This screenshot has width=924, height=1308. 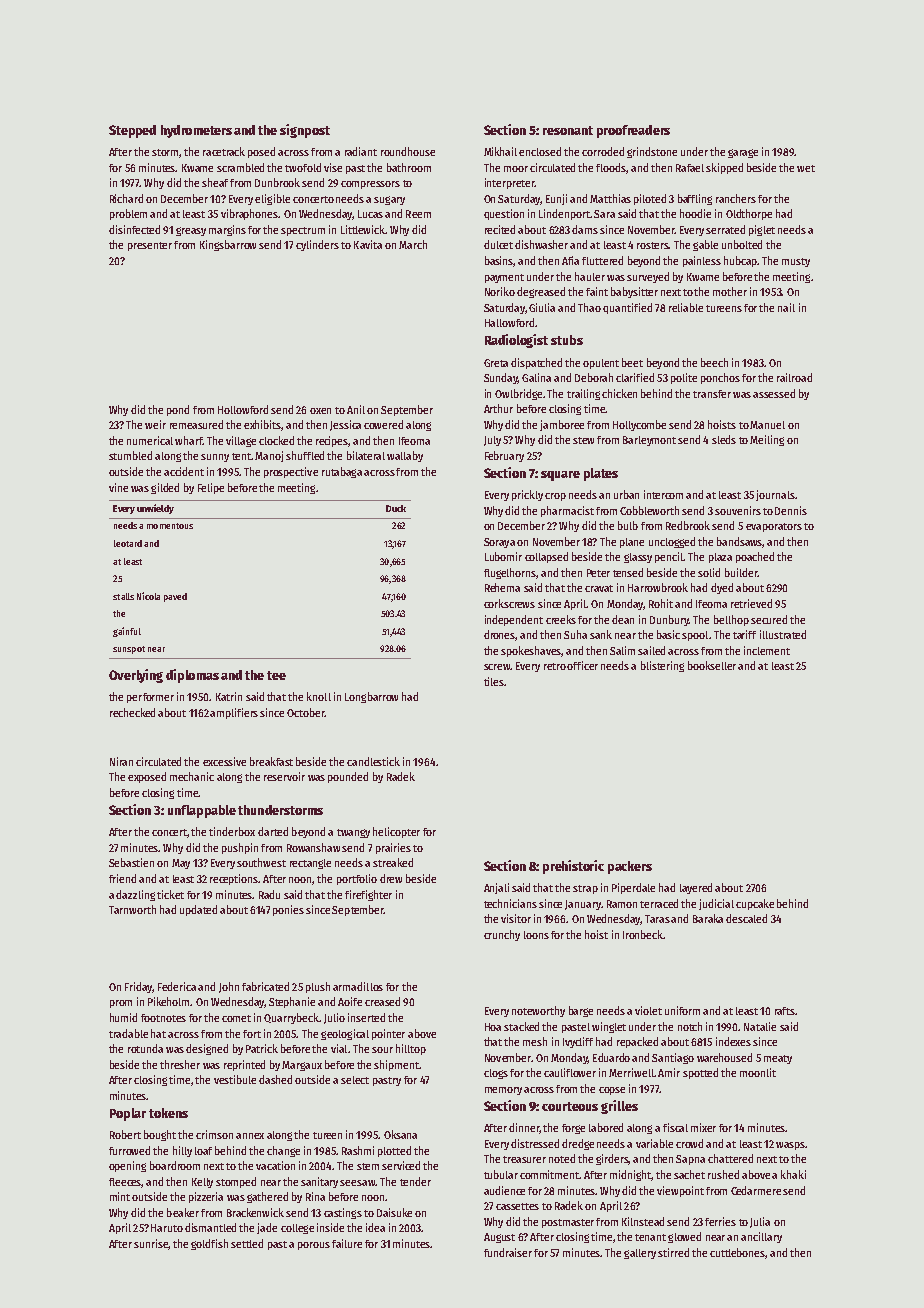 What do you see at coordinates (555, 666) in the screenshot?
I see `retro` at bounding box center [555, 666].
